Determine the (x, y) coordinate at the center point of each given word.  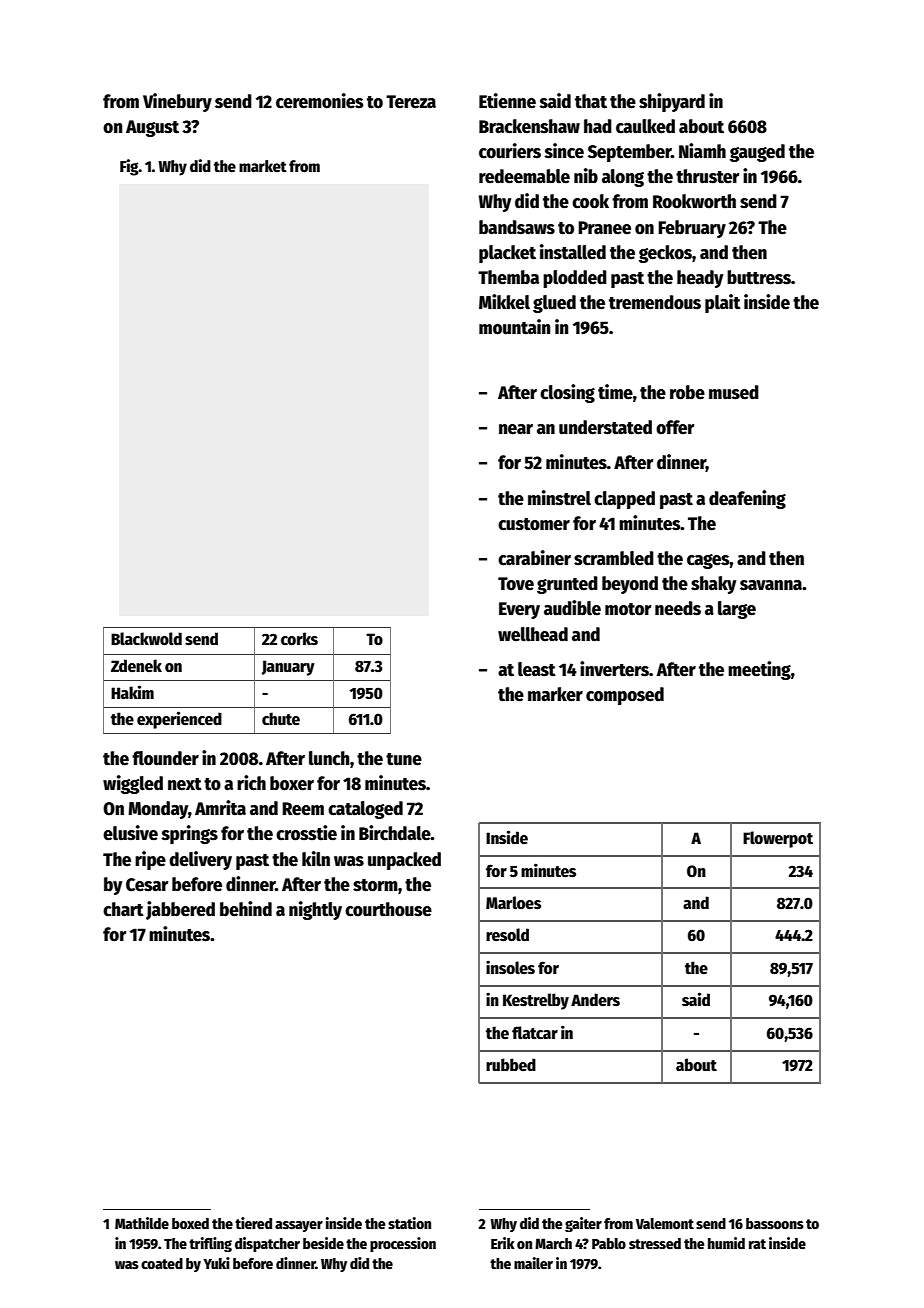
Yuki (216, 1263)
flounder (165, 758)
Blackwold (146, 639)
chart (123, 909)
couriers (510, 151)
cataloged (365, 810)
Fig (129, 167)
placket (507, 254)
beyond (630, 585)
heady (700, 279)
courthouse (388, 909)
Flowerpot (778, 839)
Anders (595, 999)
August (152, 128)
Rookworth (694, 201)
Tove (516, 584)
